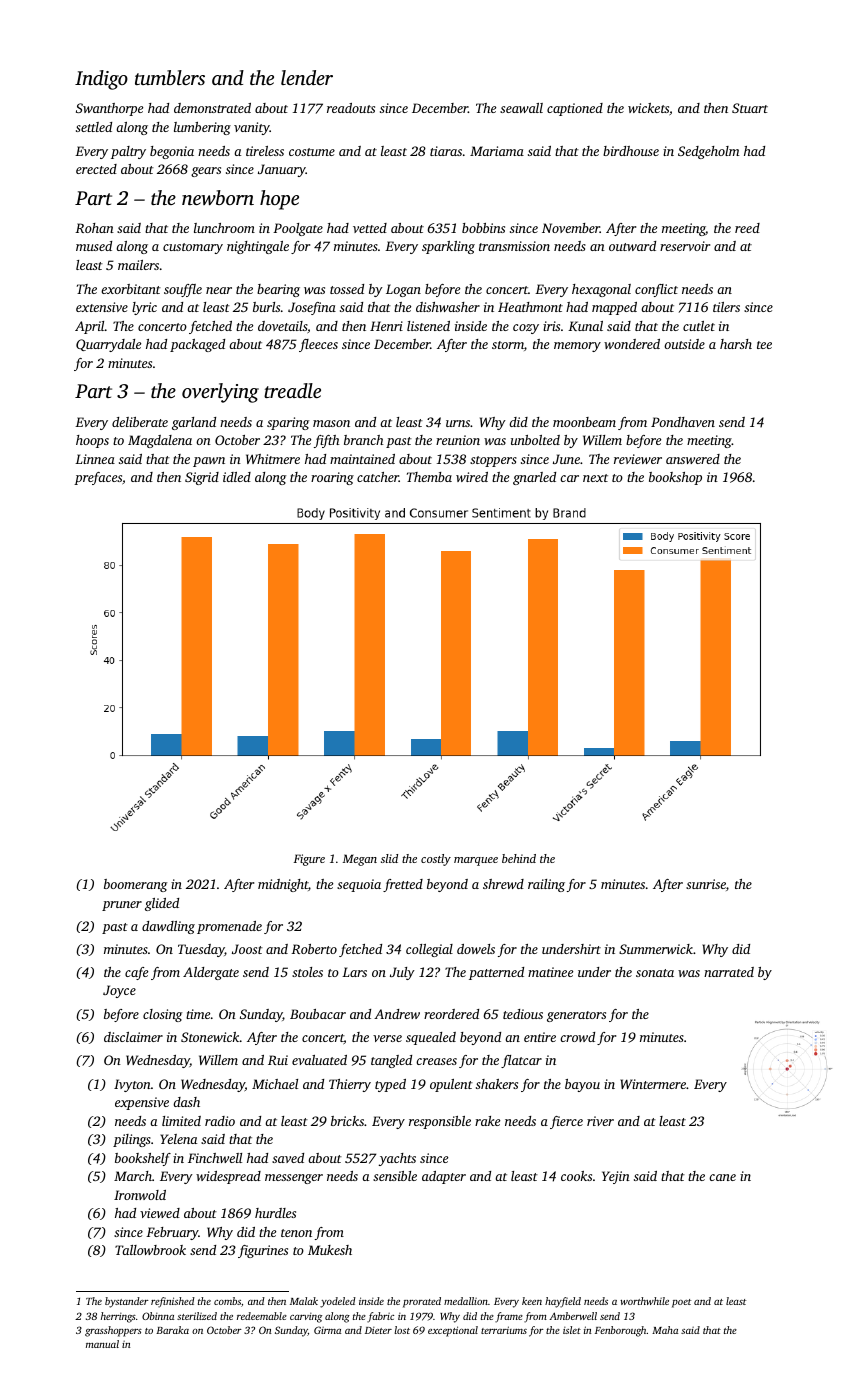 The image size is (849, 1400). What do you see at coordinates (389, 858) in the page?
I see `slid` at bounding box center [389, 858].
